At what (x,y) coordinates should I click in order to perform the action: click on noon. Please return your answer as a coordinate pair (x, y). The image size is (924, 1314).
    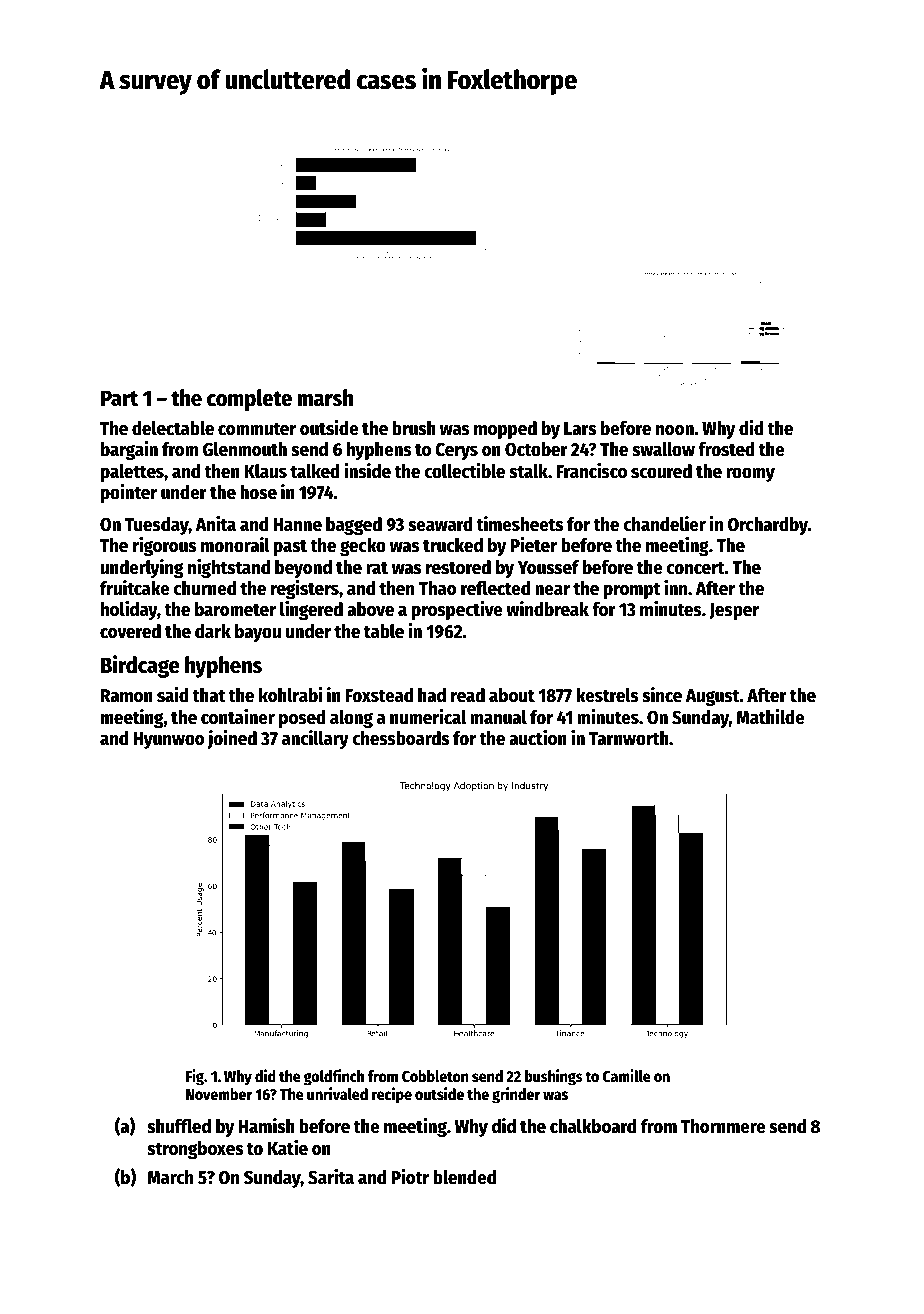
    Looking at the image, I should click on (675, 430).
